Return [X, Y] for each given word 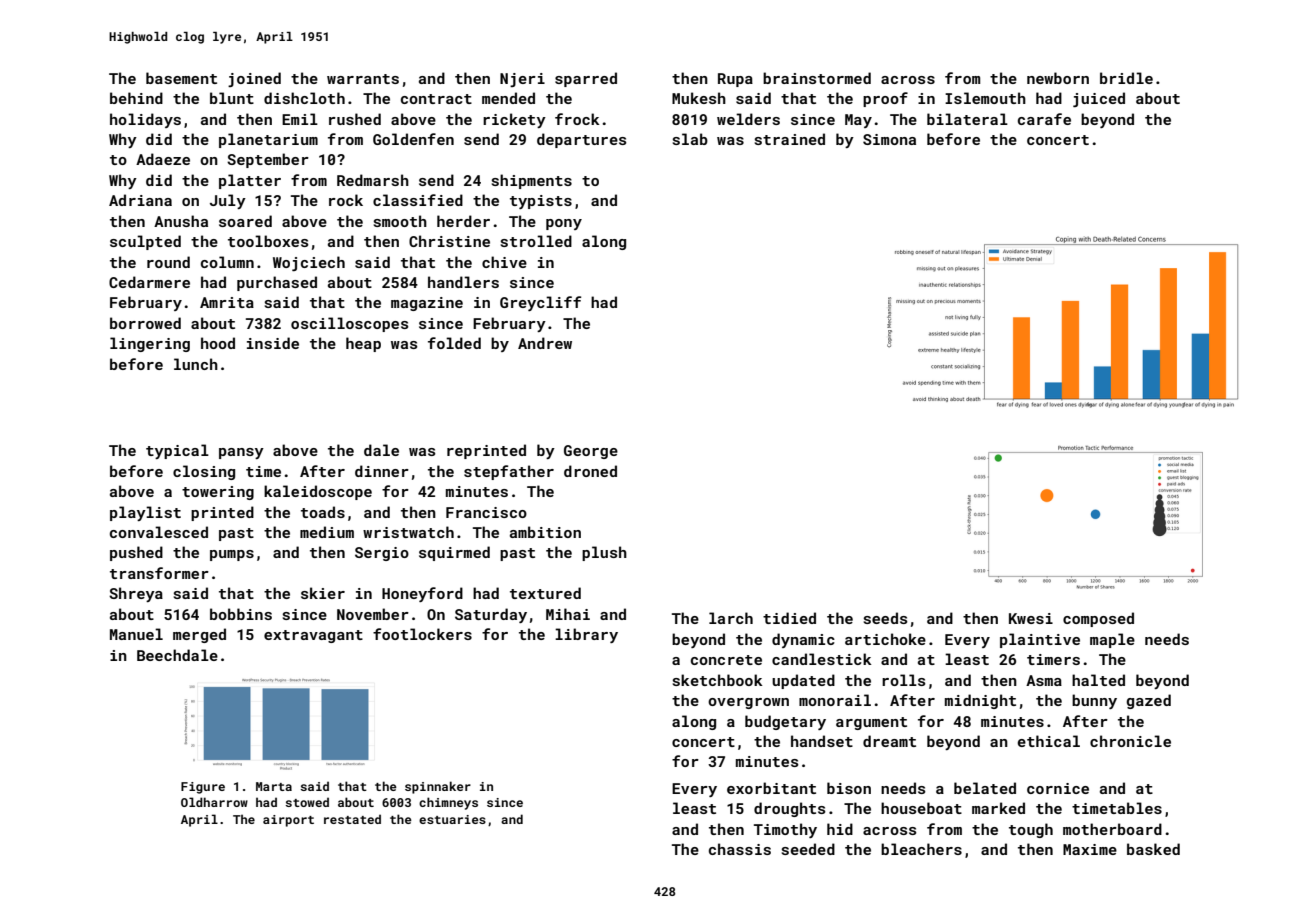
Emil [300, 119]
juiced [1099, 99]
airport [288, 821]
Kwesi [1031, 618]
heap [363, 344]
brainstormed [817, 78]
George [591, 452]
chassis [740, 849]
